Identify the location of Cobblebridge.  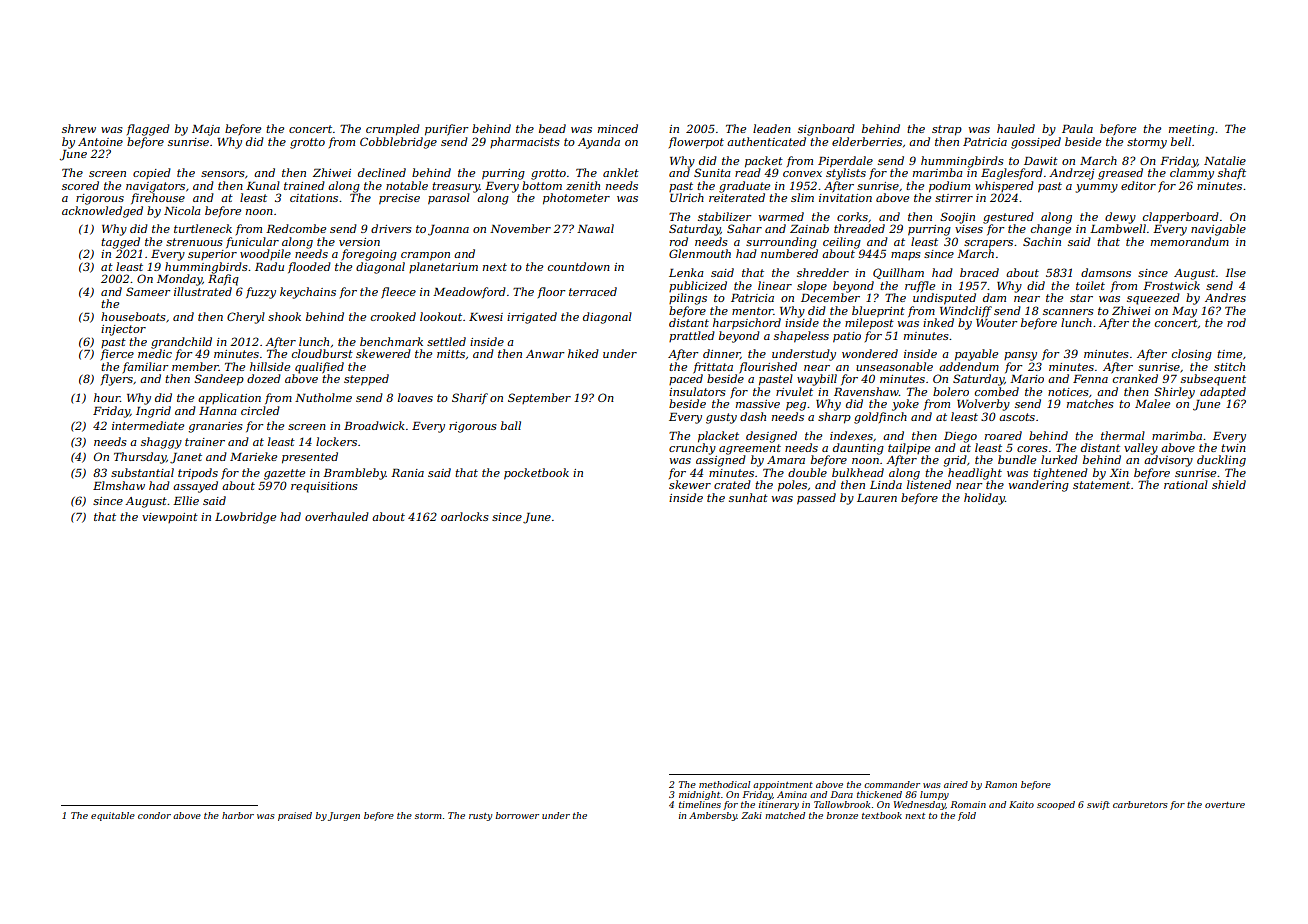
(398, 143).
